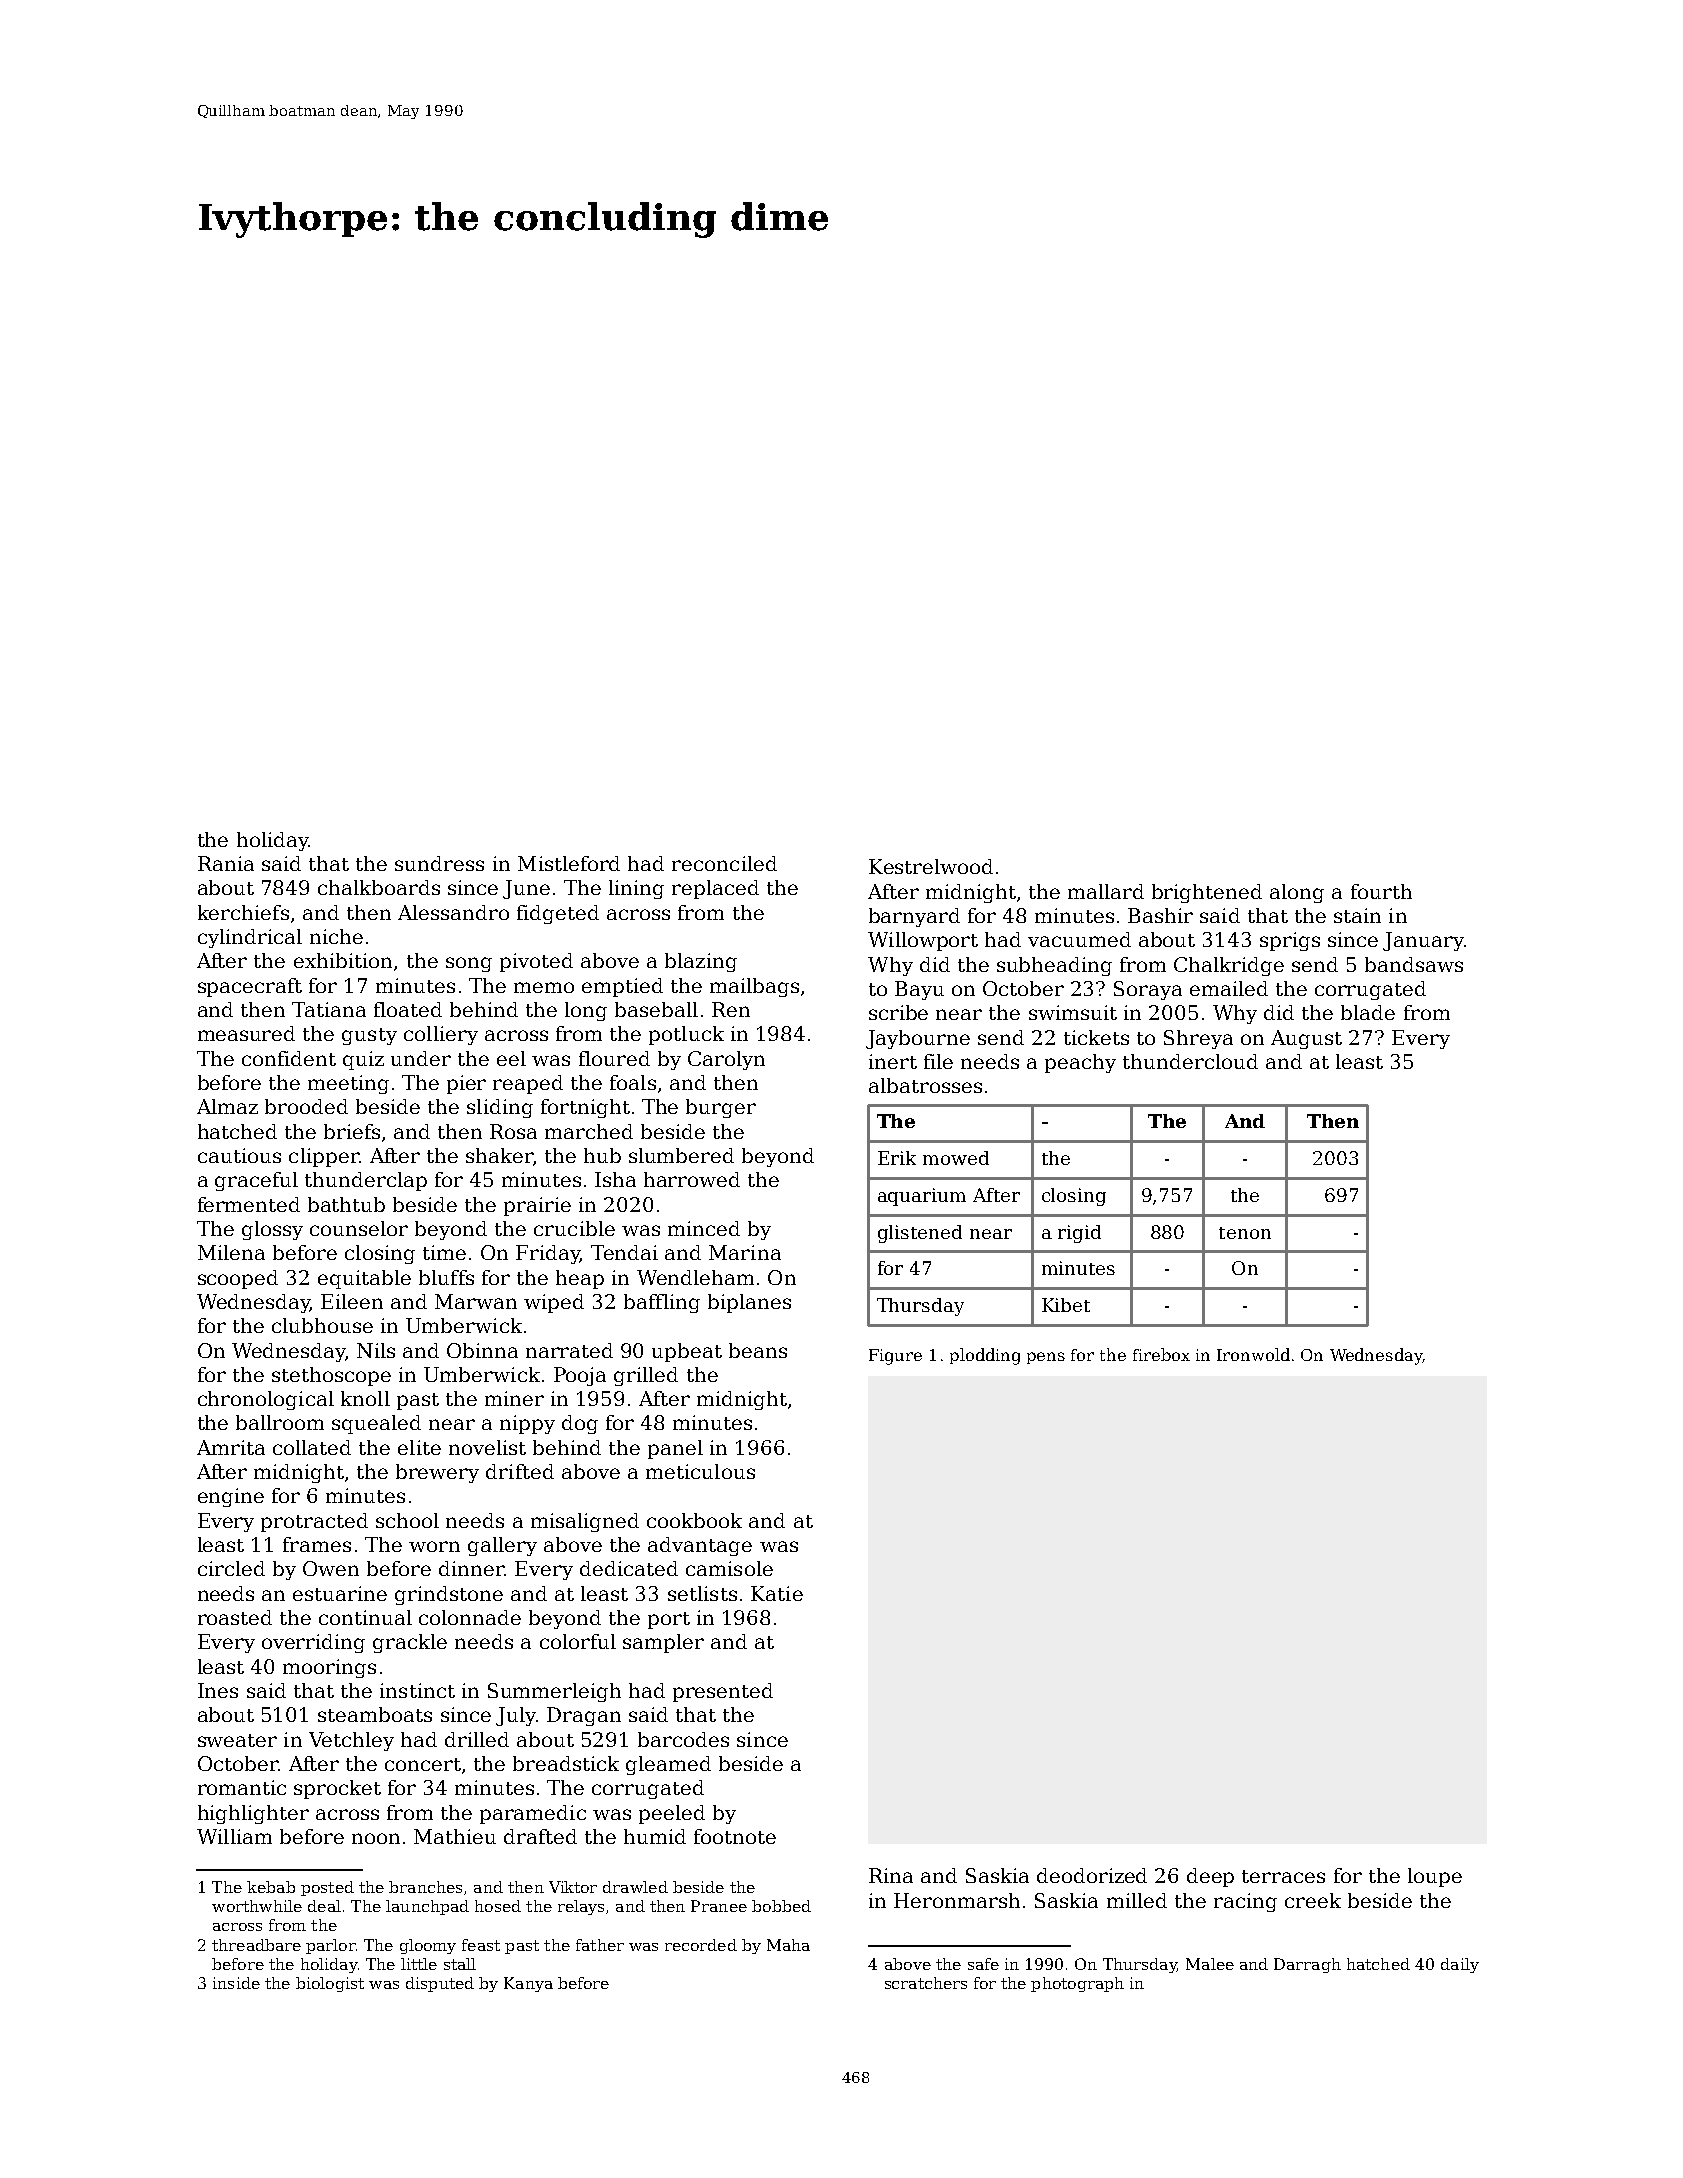 This screenshot has height=2178, width=1683. Describe the element at coordinates (1161, 1354) in the screenshot. I see `firebox` at that location.
